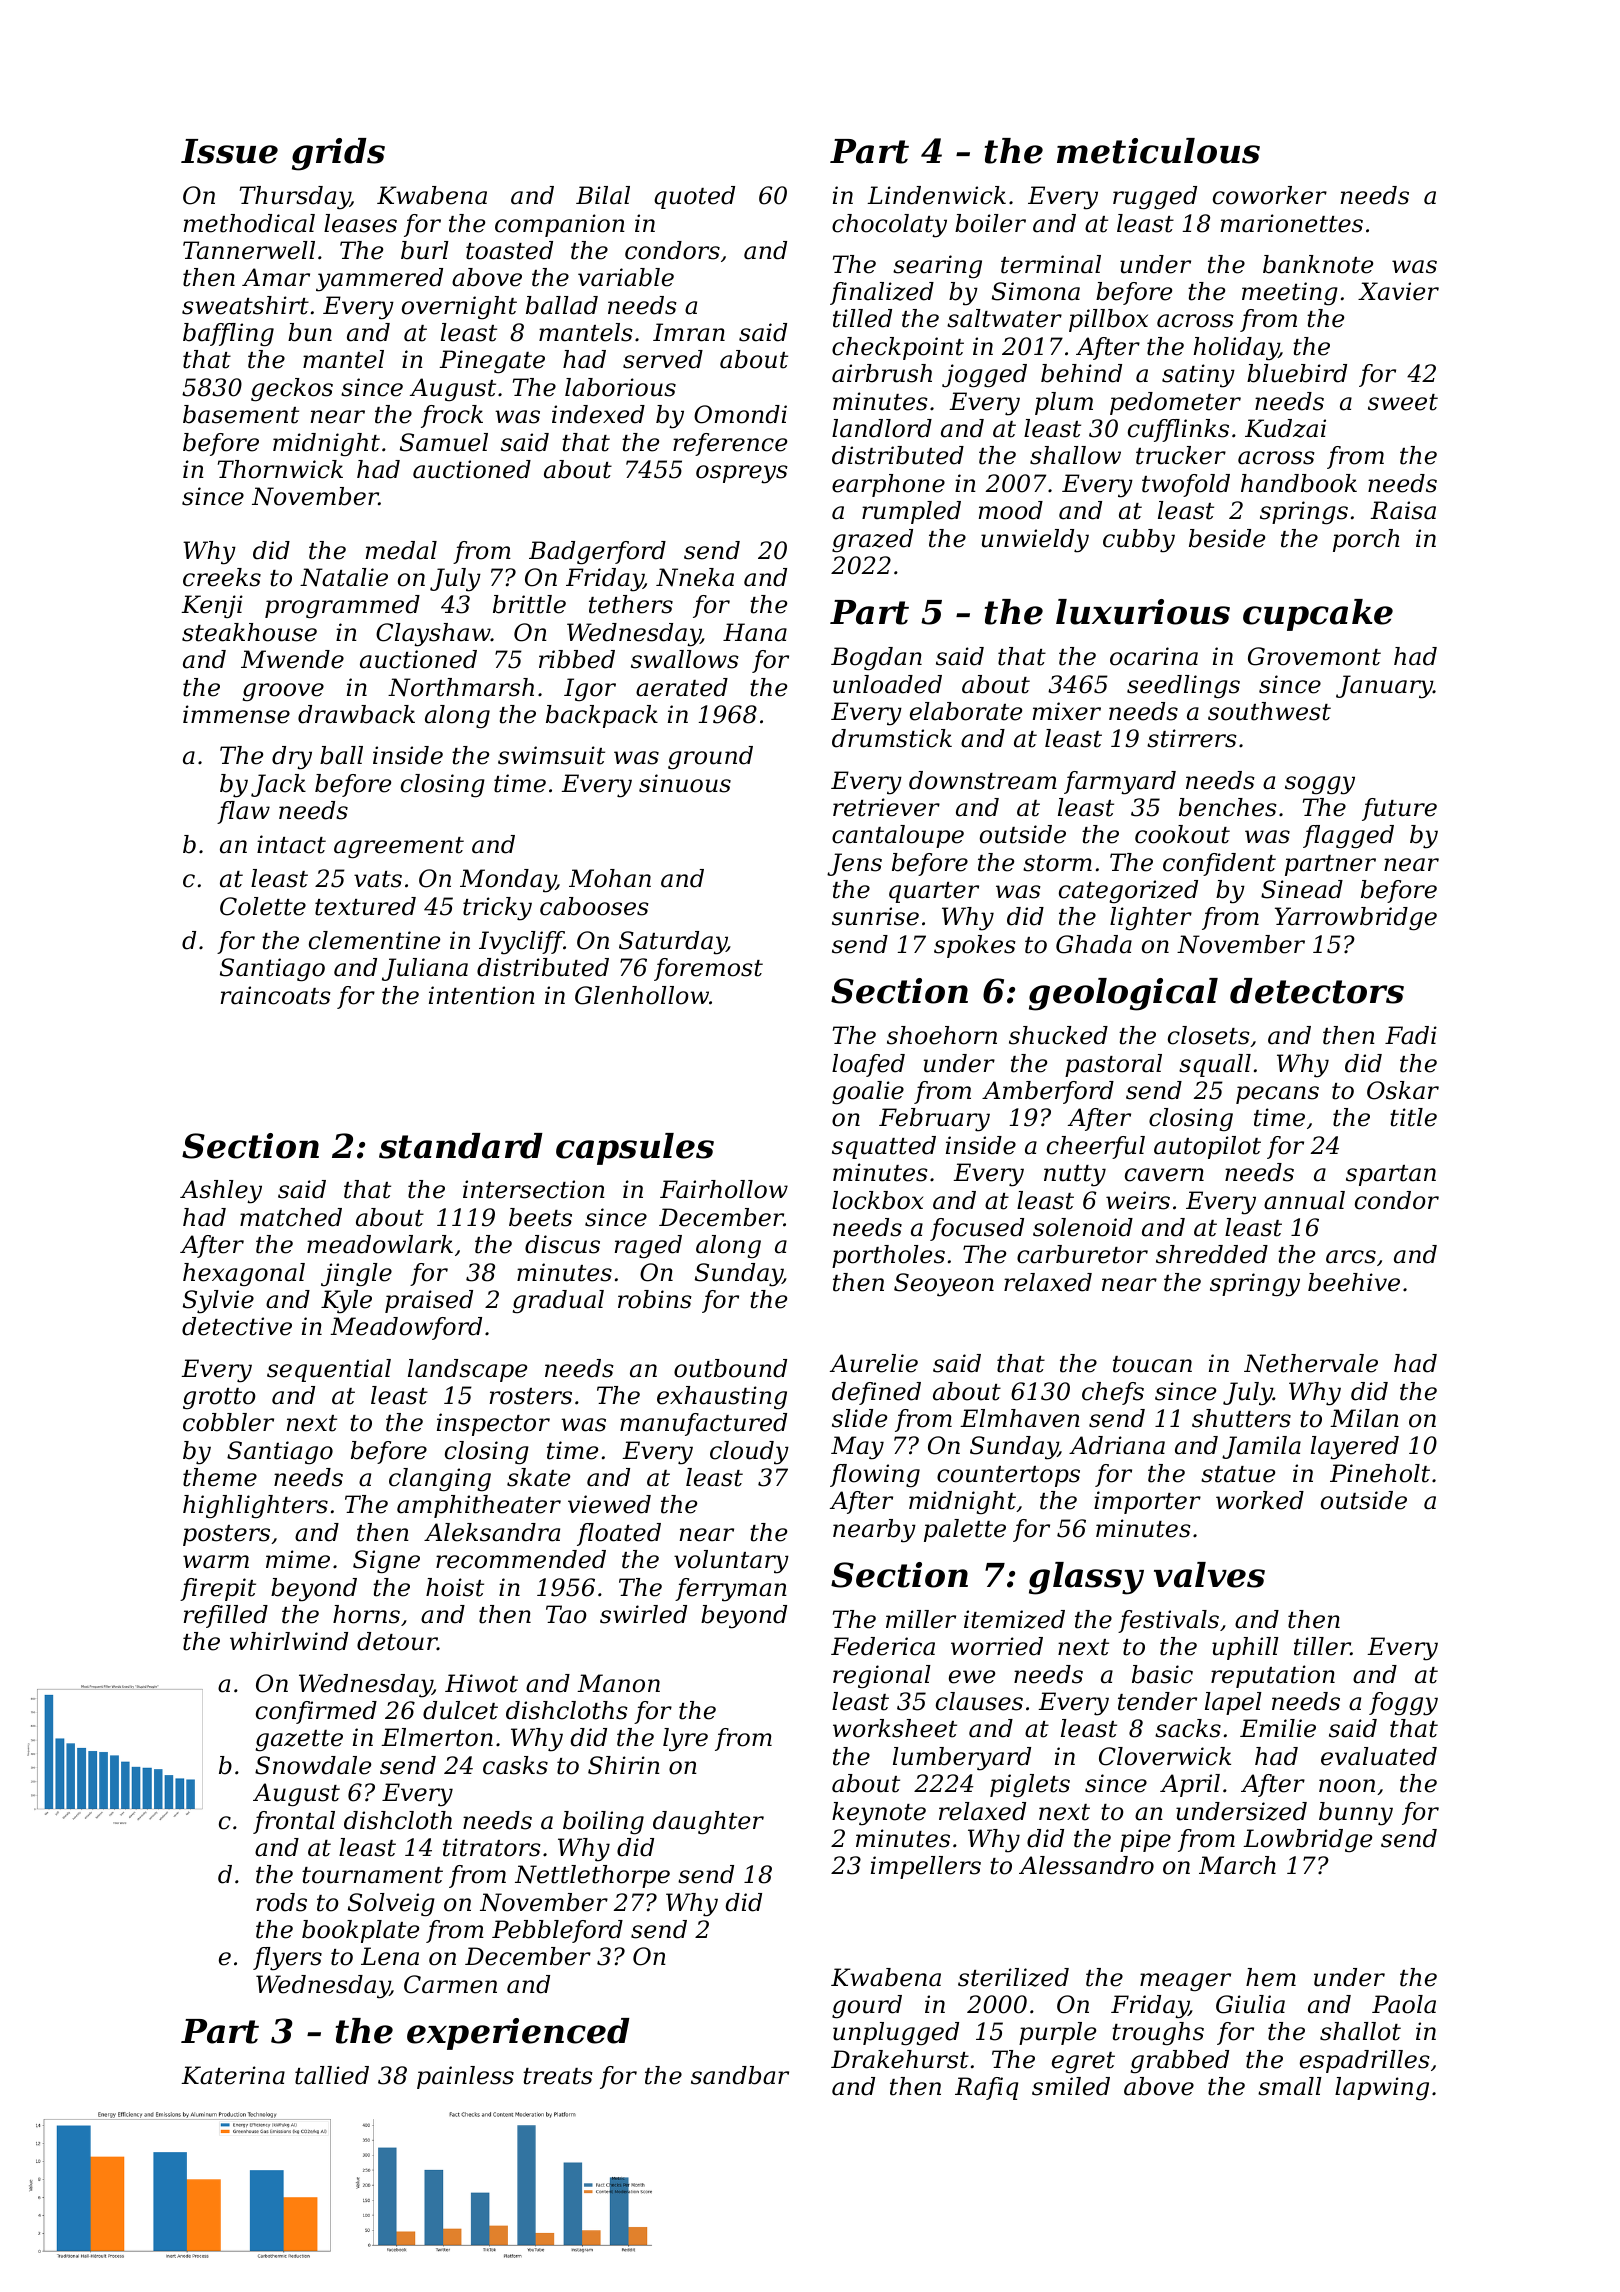 This screenshot has height=2292, width=1620. I want to click on finalized, so click(882, 293).
